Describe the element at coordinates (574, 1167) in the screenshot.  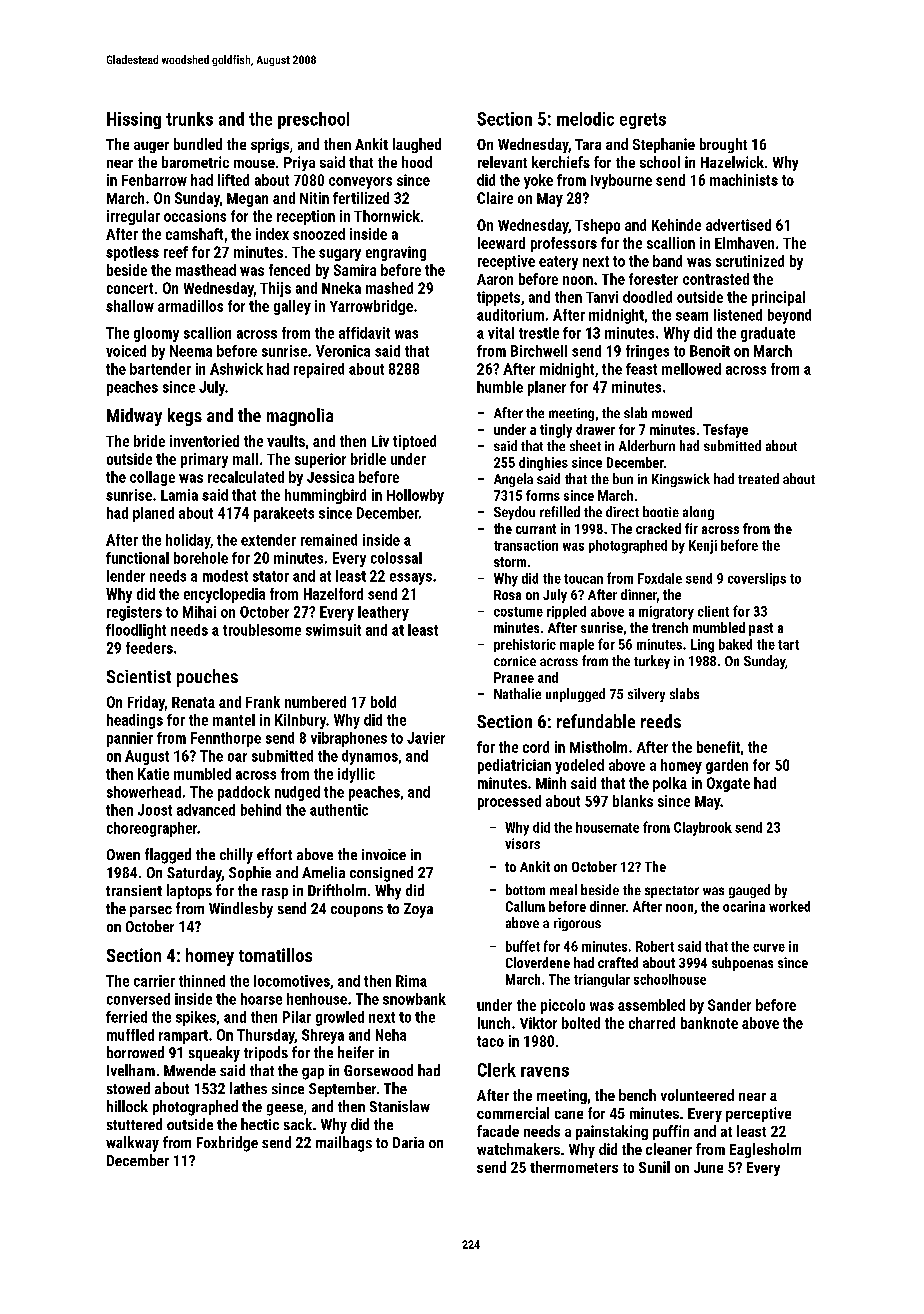
I see `thermometers` at that location.
